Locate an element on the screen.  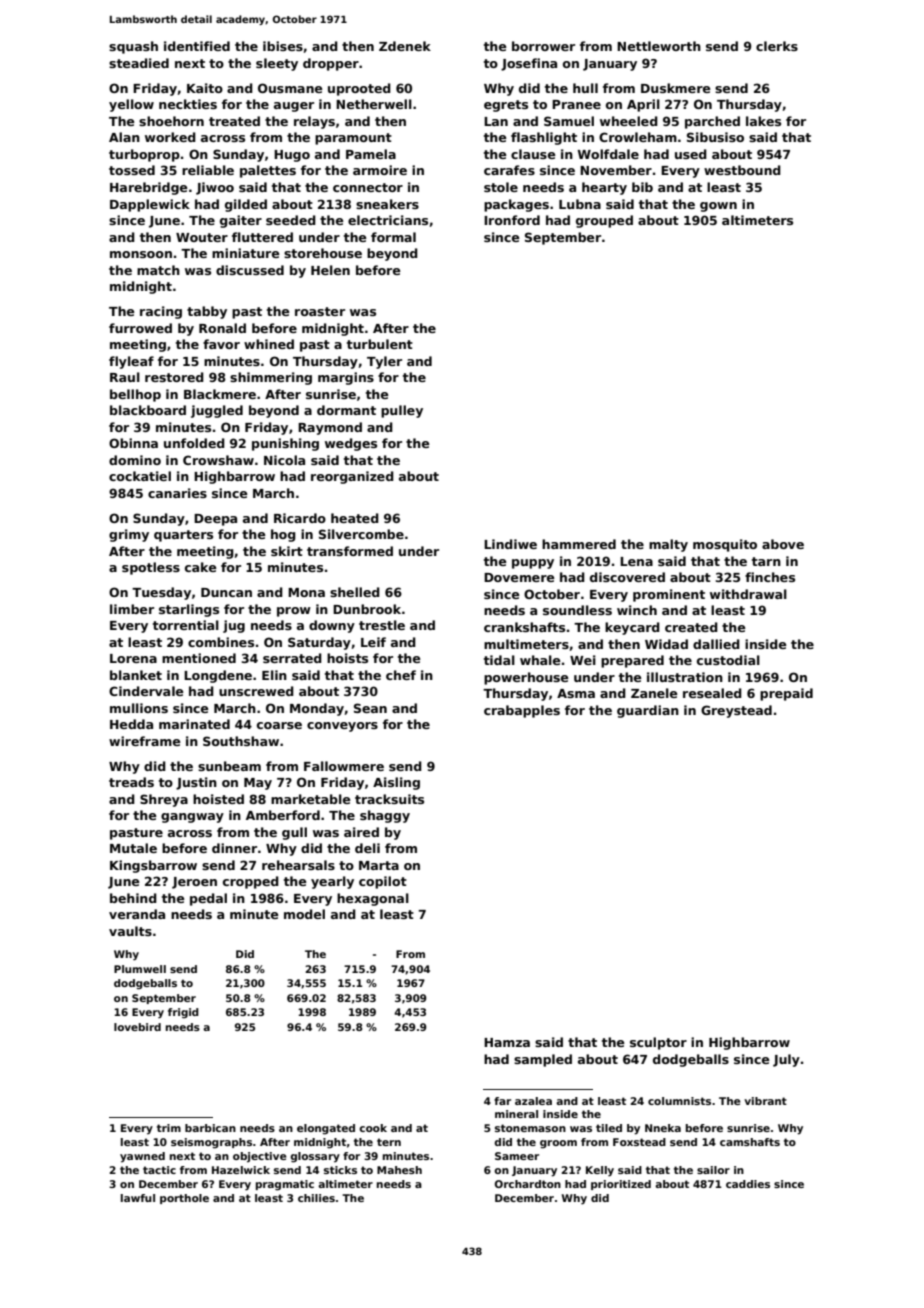
Justin is located at coordinates (196, 783).
